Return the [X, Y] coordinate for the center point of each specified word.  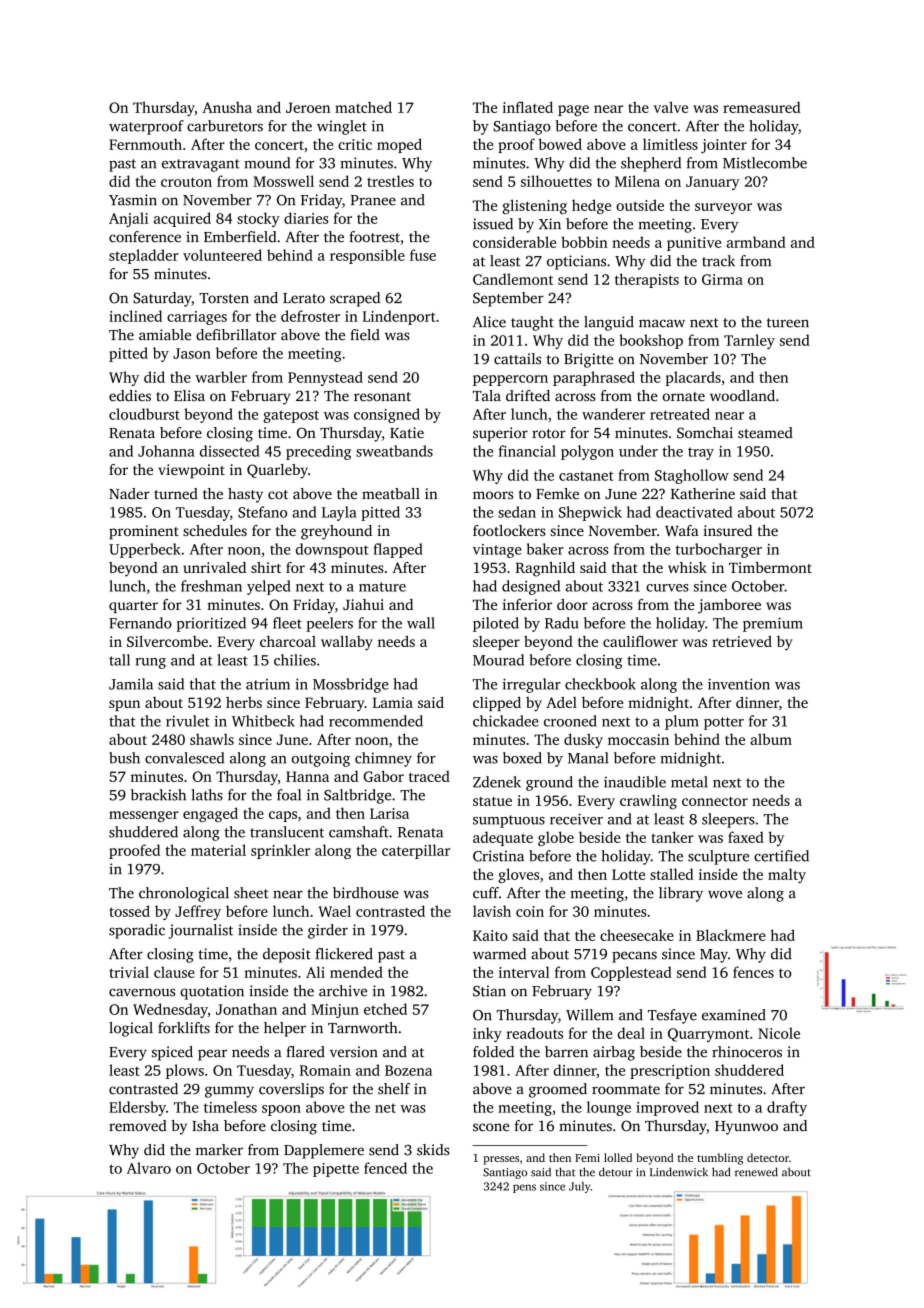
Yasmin [133, 200]
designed [531, 587]
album [771, 739]
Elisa [189, 395]
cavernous [142, 992]
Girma [722, 279]
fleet [287, 623]
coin [530, 911]
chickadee [506, 721]
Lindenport [399, 317]
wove [725, 894]
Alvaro [149, 1168]
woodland [742, 395]
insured [727, 530]
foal [289, 795]
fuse [423, 255]
